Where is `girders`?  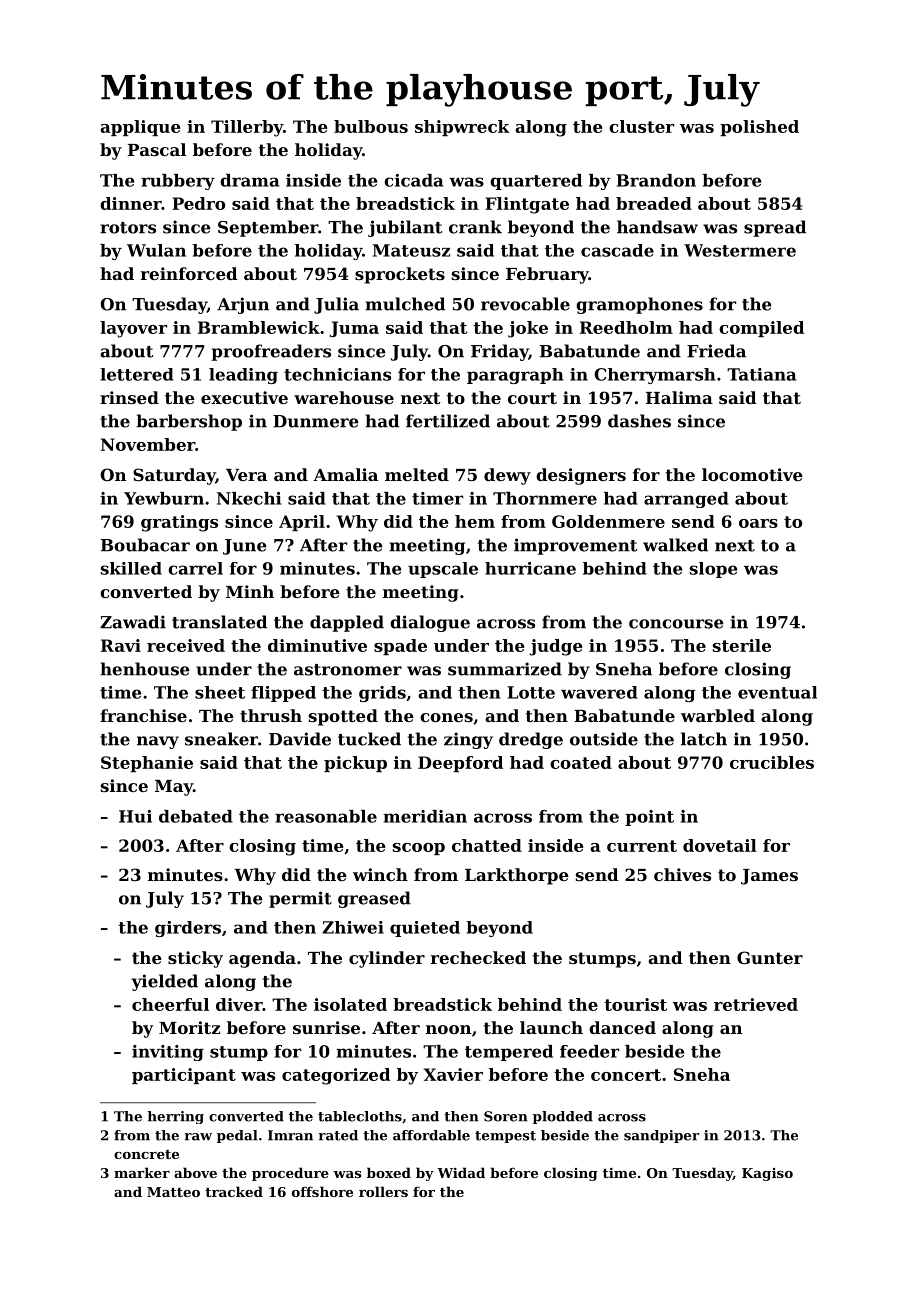 girders is located at coordinates (188, 929).
